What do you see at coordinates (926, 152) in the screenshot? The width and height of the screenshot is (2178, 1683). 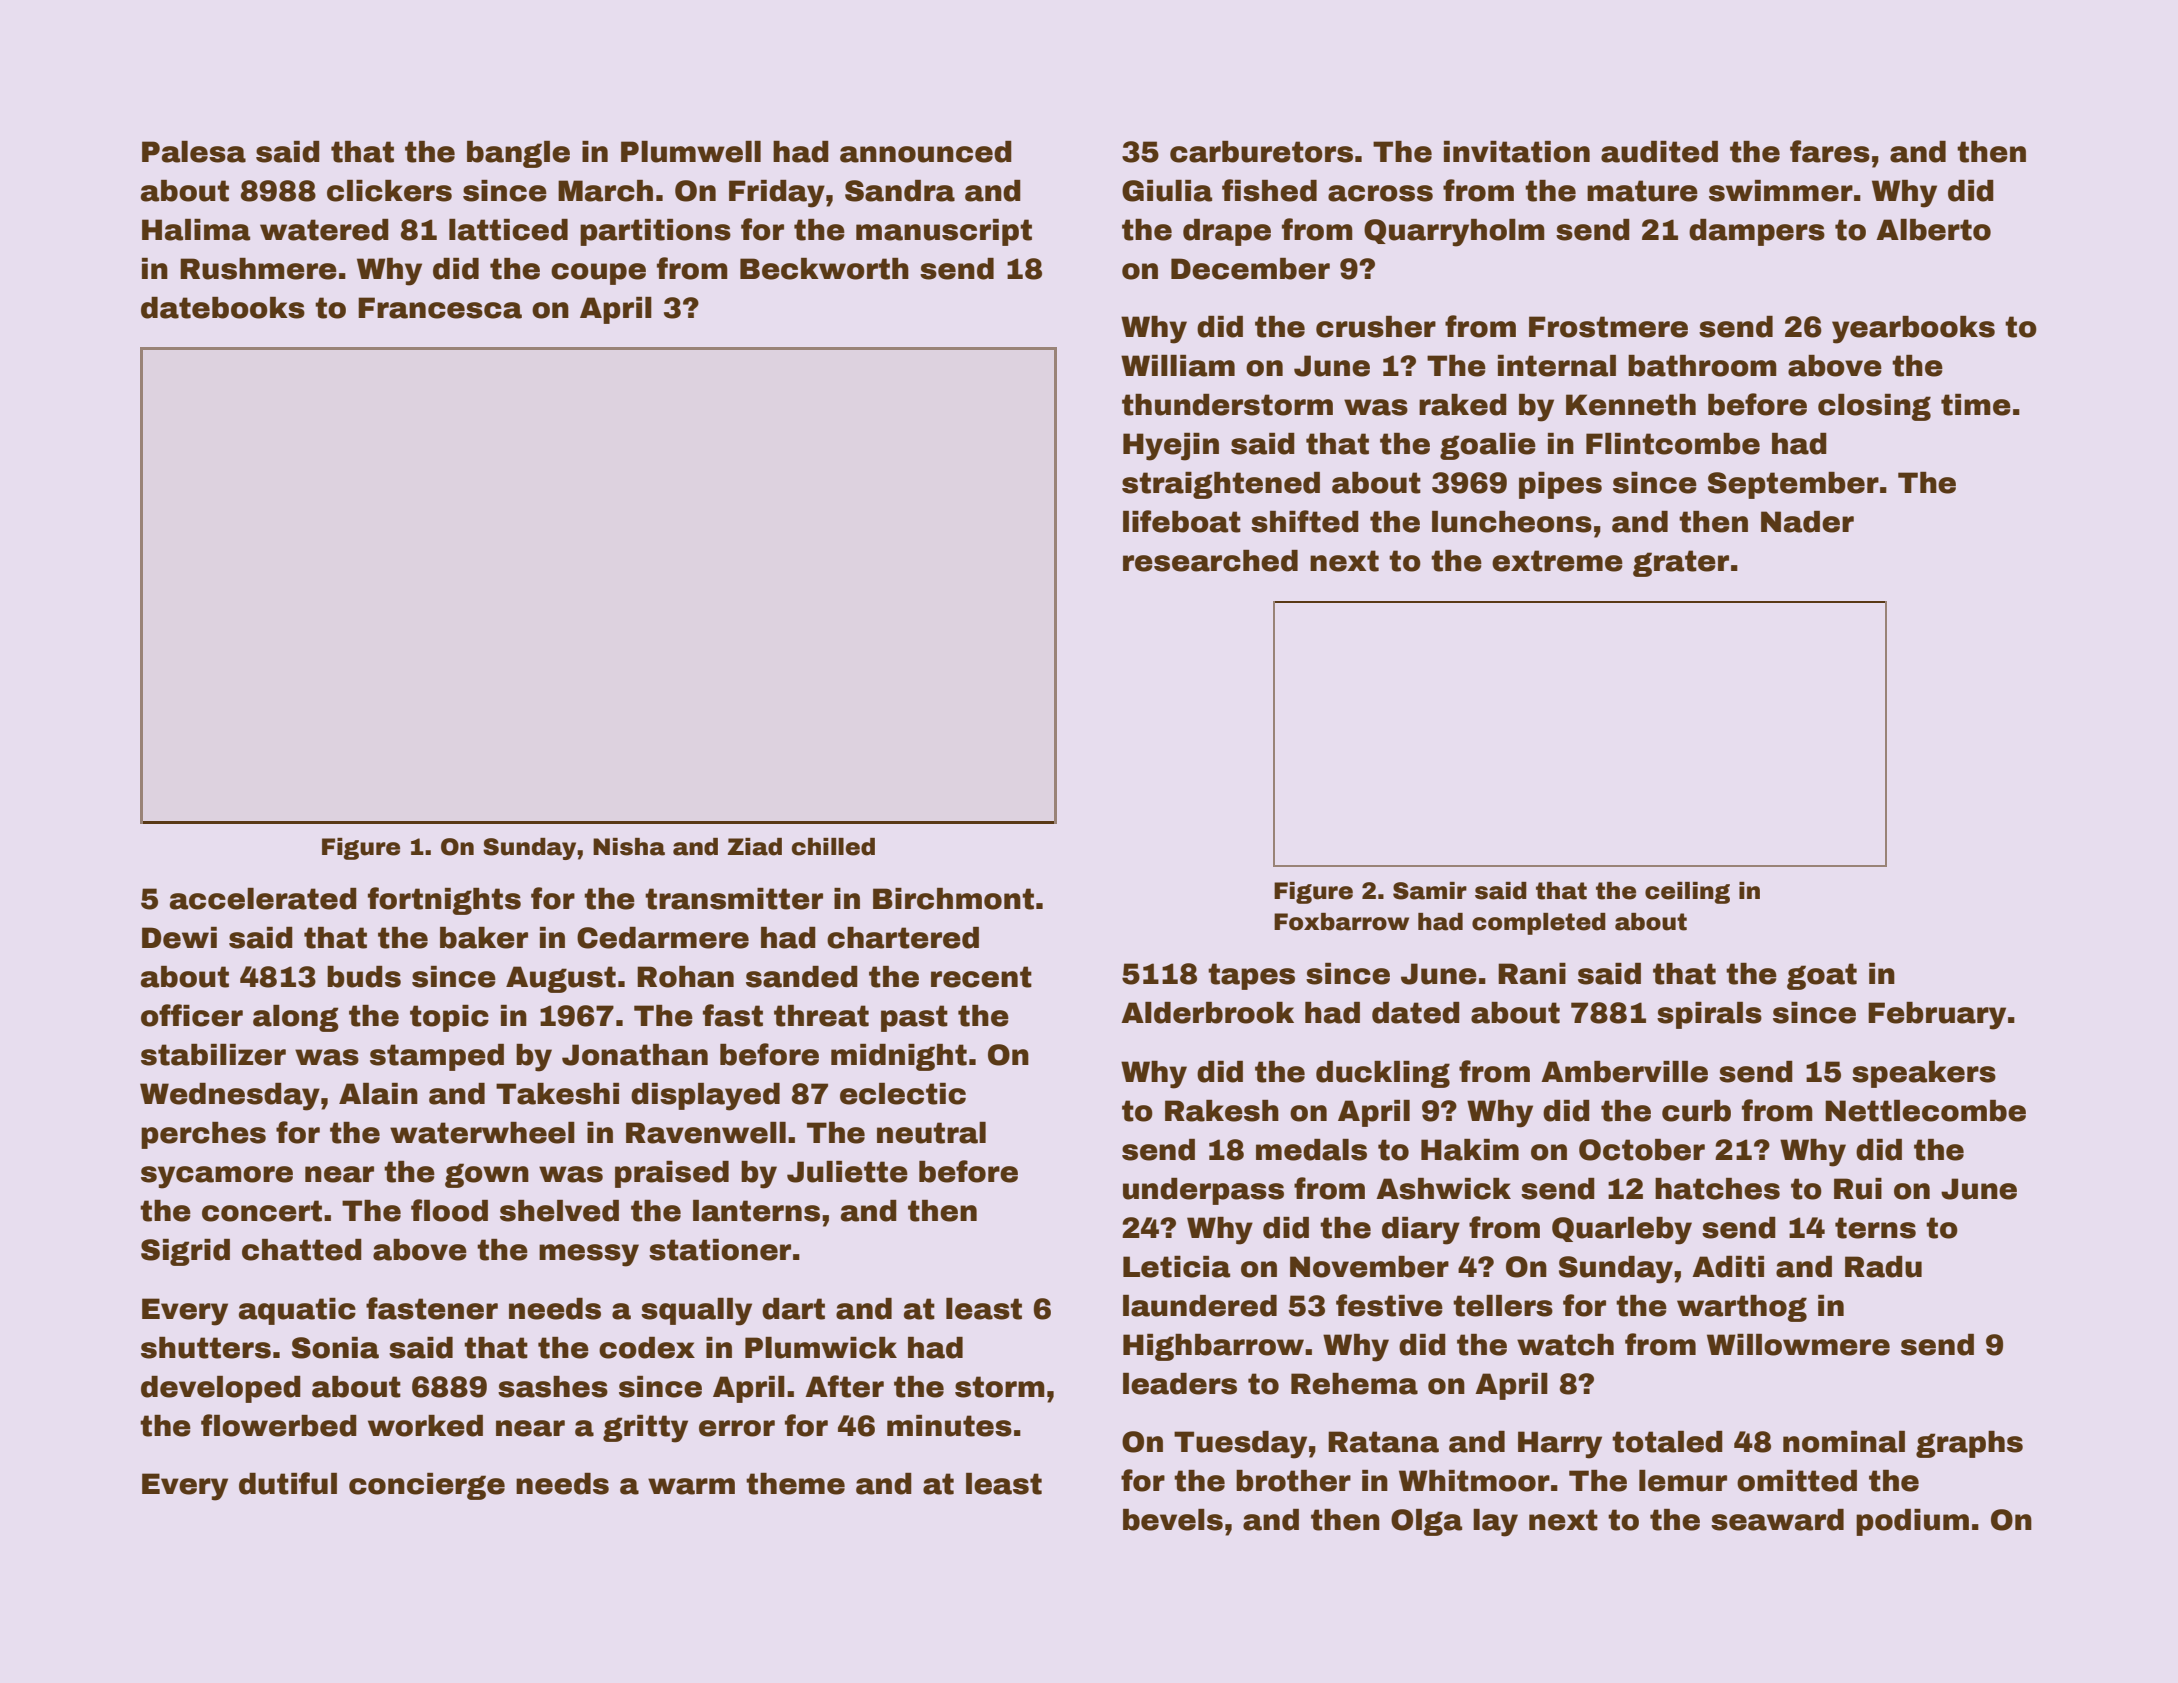 I see `announced` at bounding box center [926, 152].
